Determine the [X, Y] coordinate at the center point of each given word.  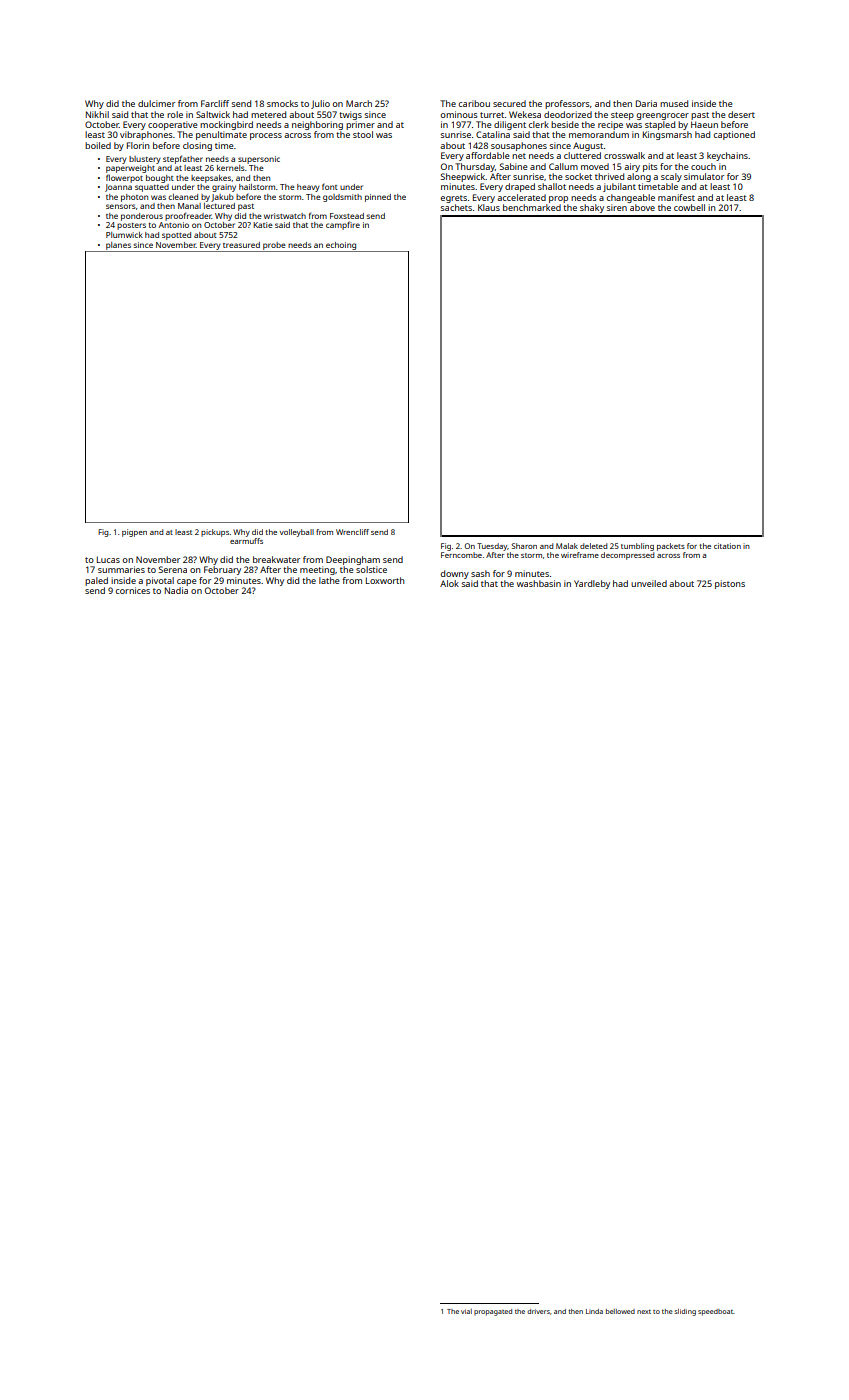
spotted [176, 236]
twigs [350, 115]
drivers [538, 1311]
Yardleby [592, 584]
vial [466, 1311]
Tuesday [492, 547]
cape [187, 582]
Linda [594, 1311]
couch [703, 166]
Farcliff [215, 103]
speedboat [715, 1312]
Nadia [176, 590]
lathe [329, 580]
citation [727, 546]
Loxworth [385, 580]
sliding [685, 1312]
